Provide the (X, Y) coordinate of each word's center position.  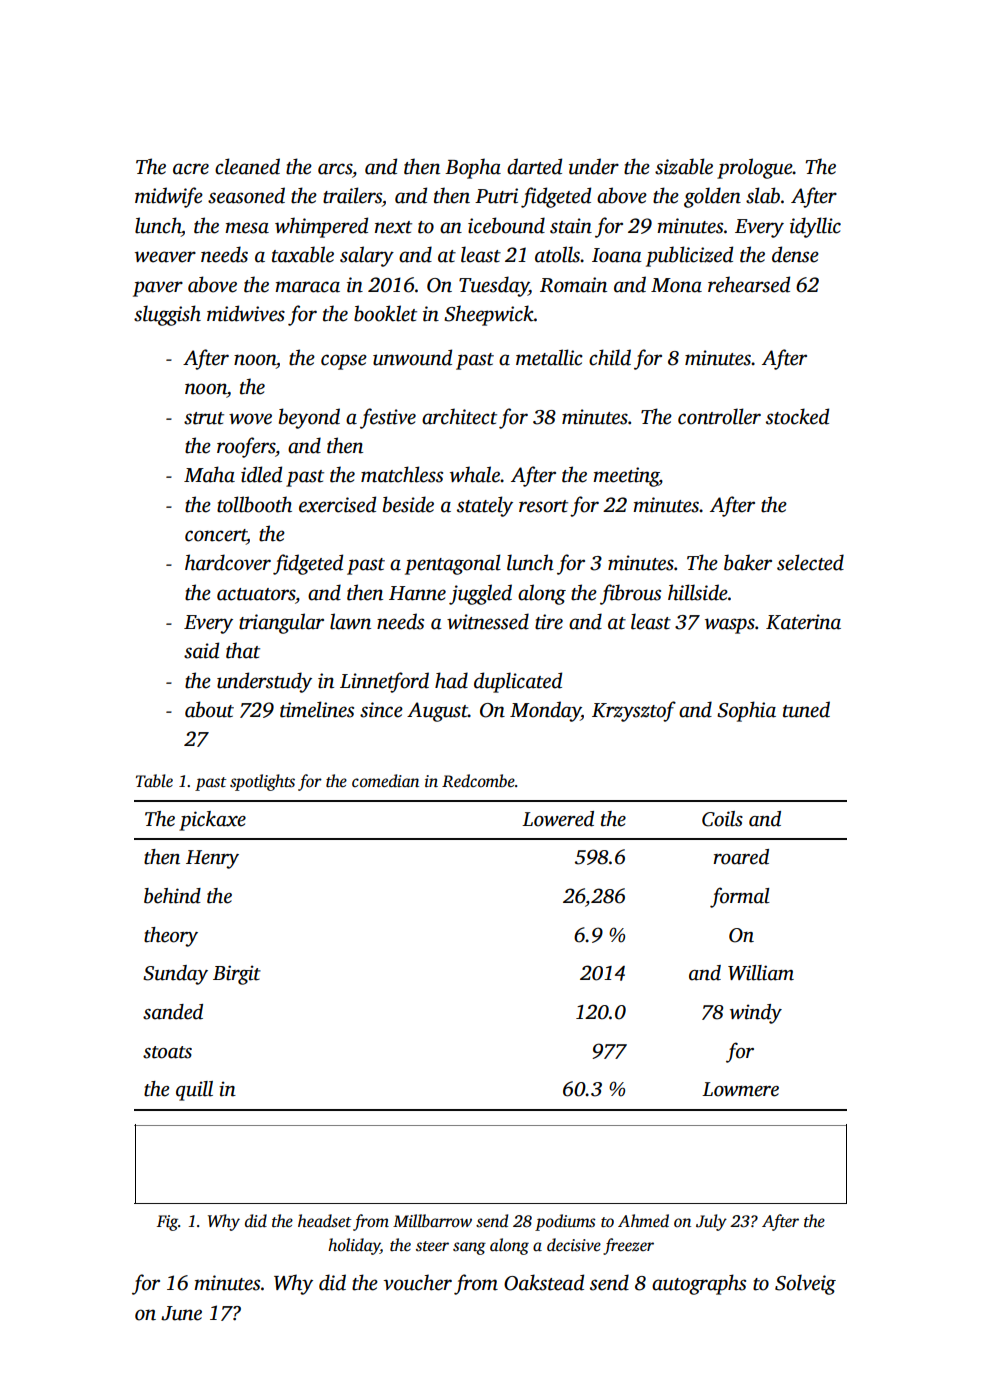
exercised (337, 504)
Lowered (558, 819)
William (761, 973)
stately (485, 506)
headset (325, 1221)
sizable (684, 166)
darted (534, 166)
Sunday (175, 975)
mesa (247, 228)
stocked (797, 416)
